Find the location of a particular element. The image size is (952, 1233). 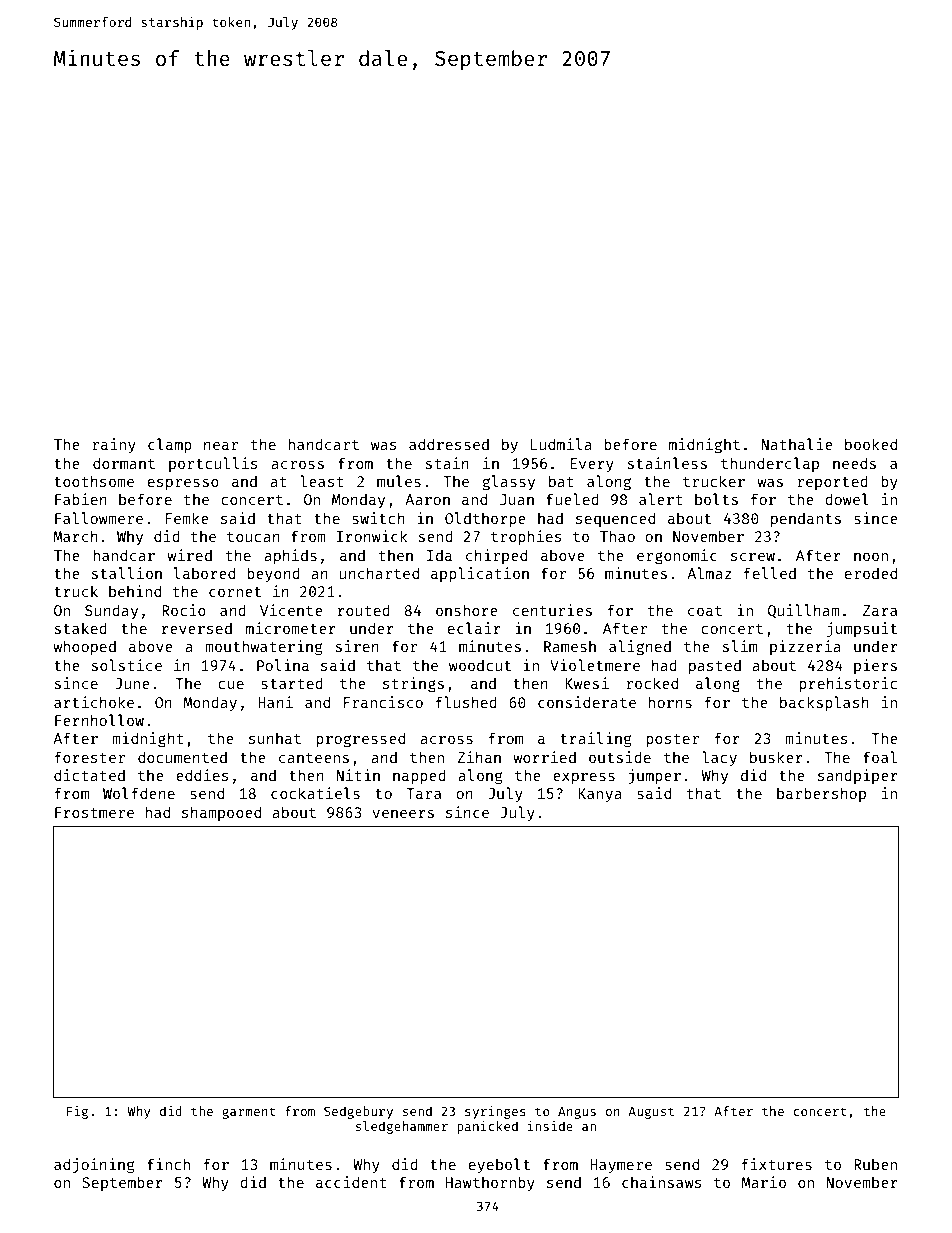

Frostmere is located at coordinates (94, 812).
